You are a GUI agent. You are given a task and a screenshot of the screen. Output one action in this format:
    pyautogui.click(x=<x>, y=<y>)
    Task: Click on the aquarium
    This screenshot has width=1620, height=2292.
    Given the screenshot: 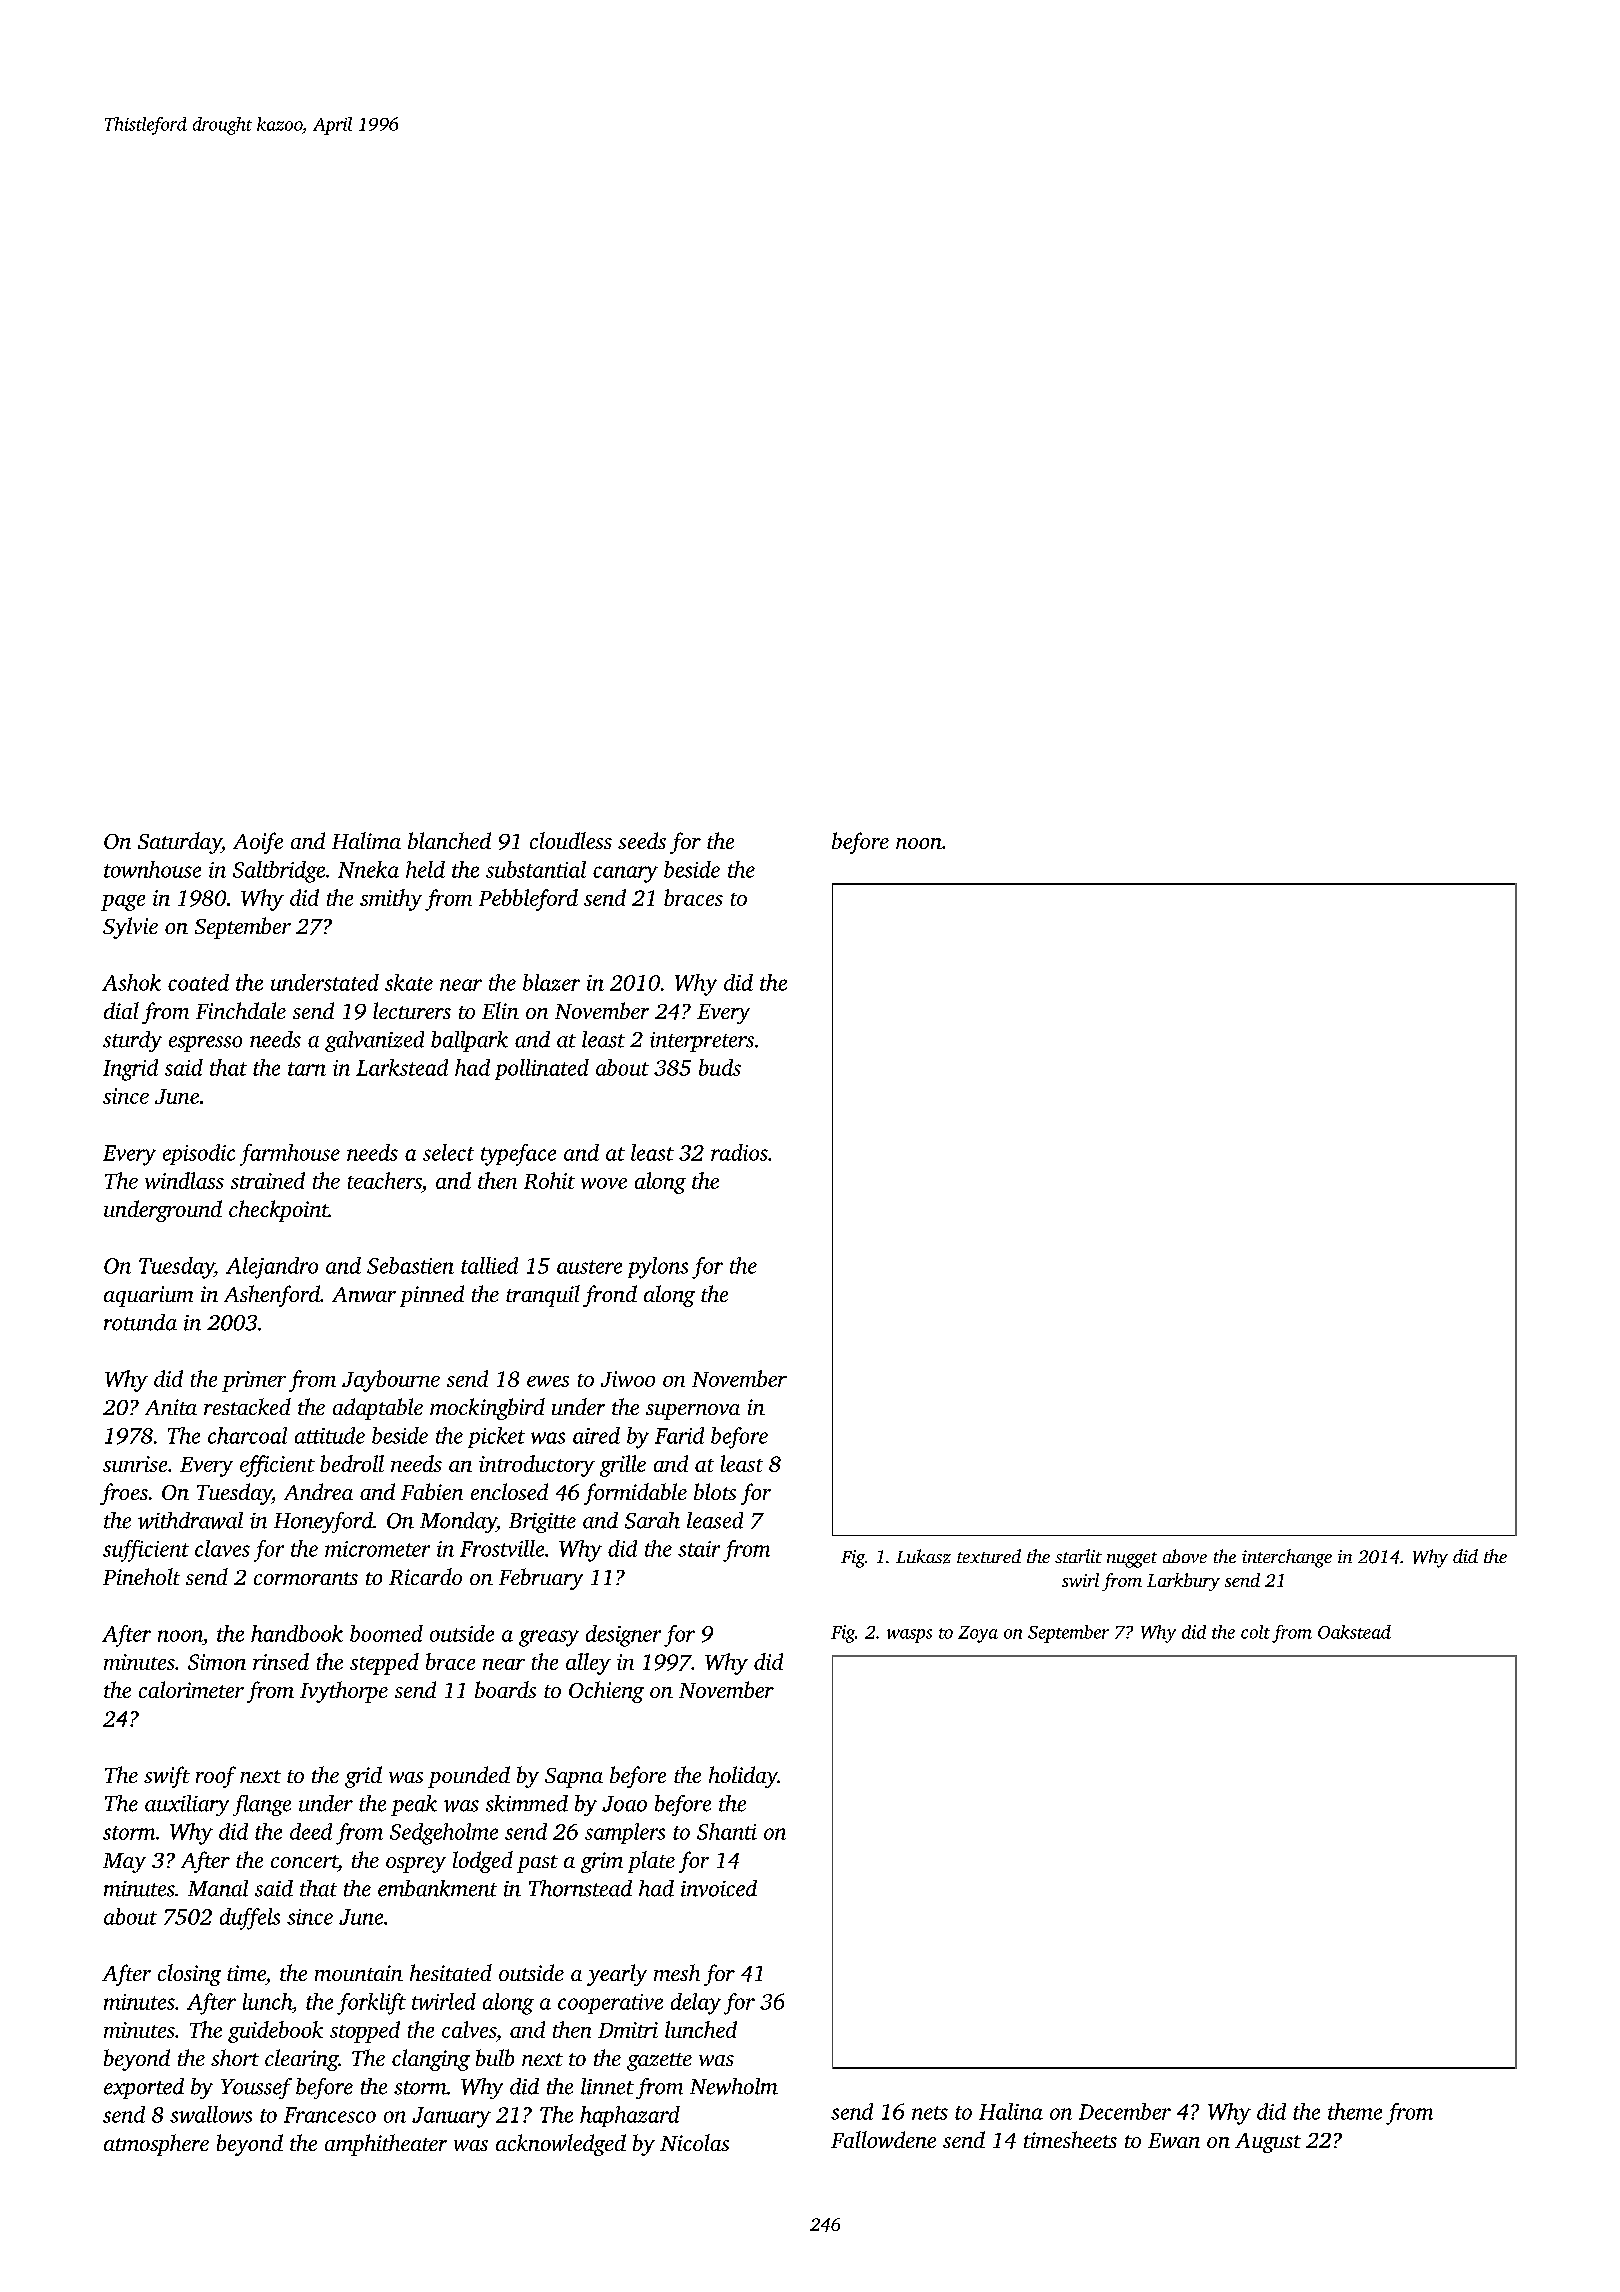 What is the action you would take?
    pyautogui.click(x=148, y=1296)
